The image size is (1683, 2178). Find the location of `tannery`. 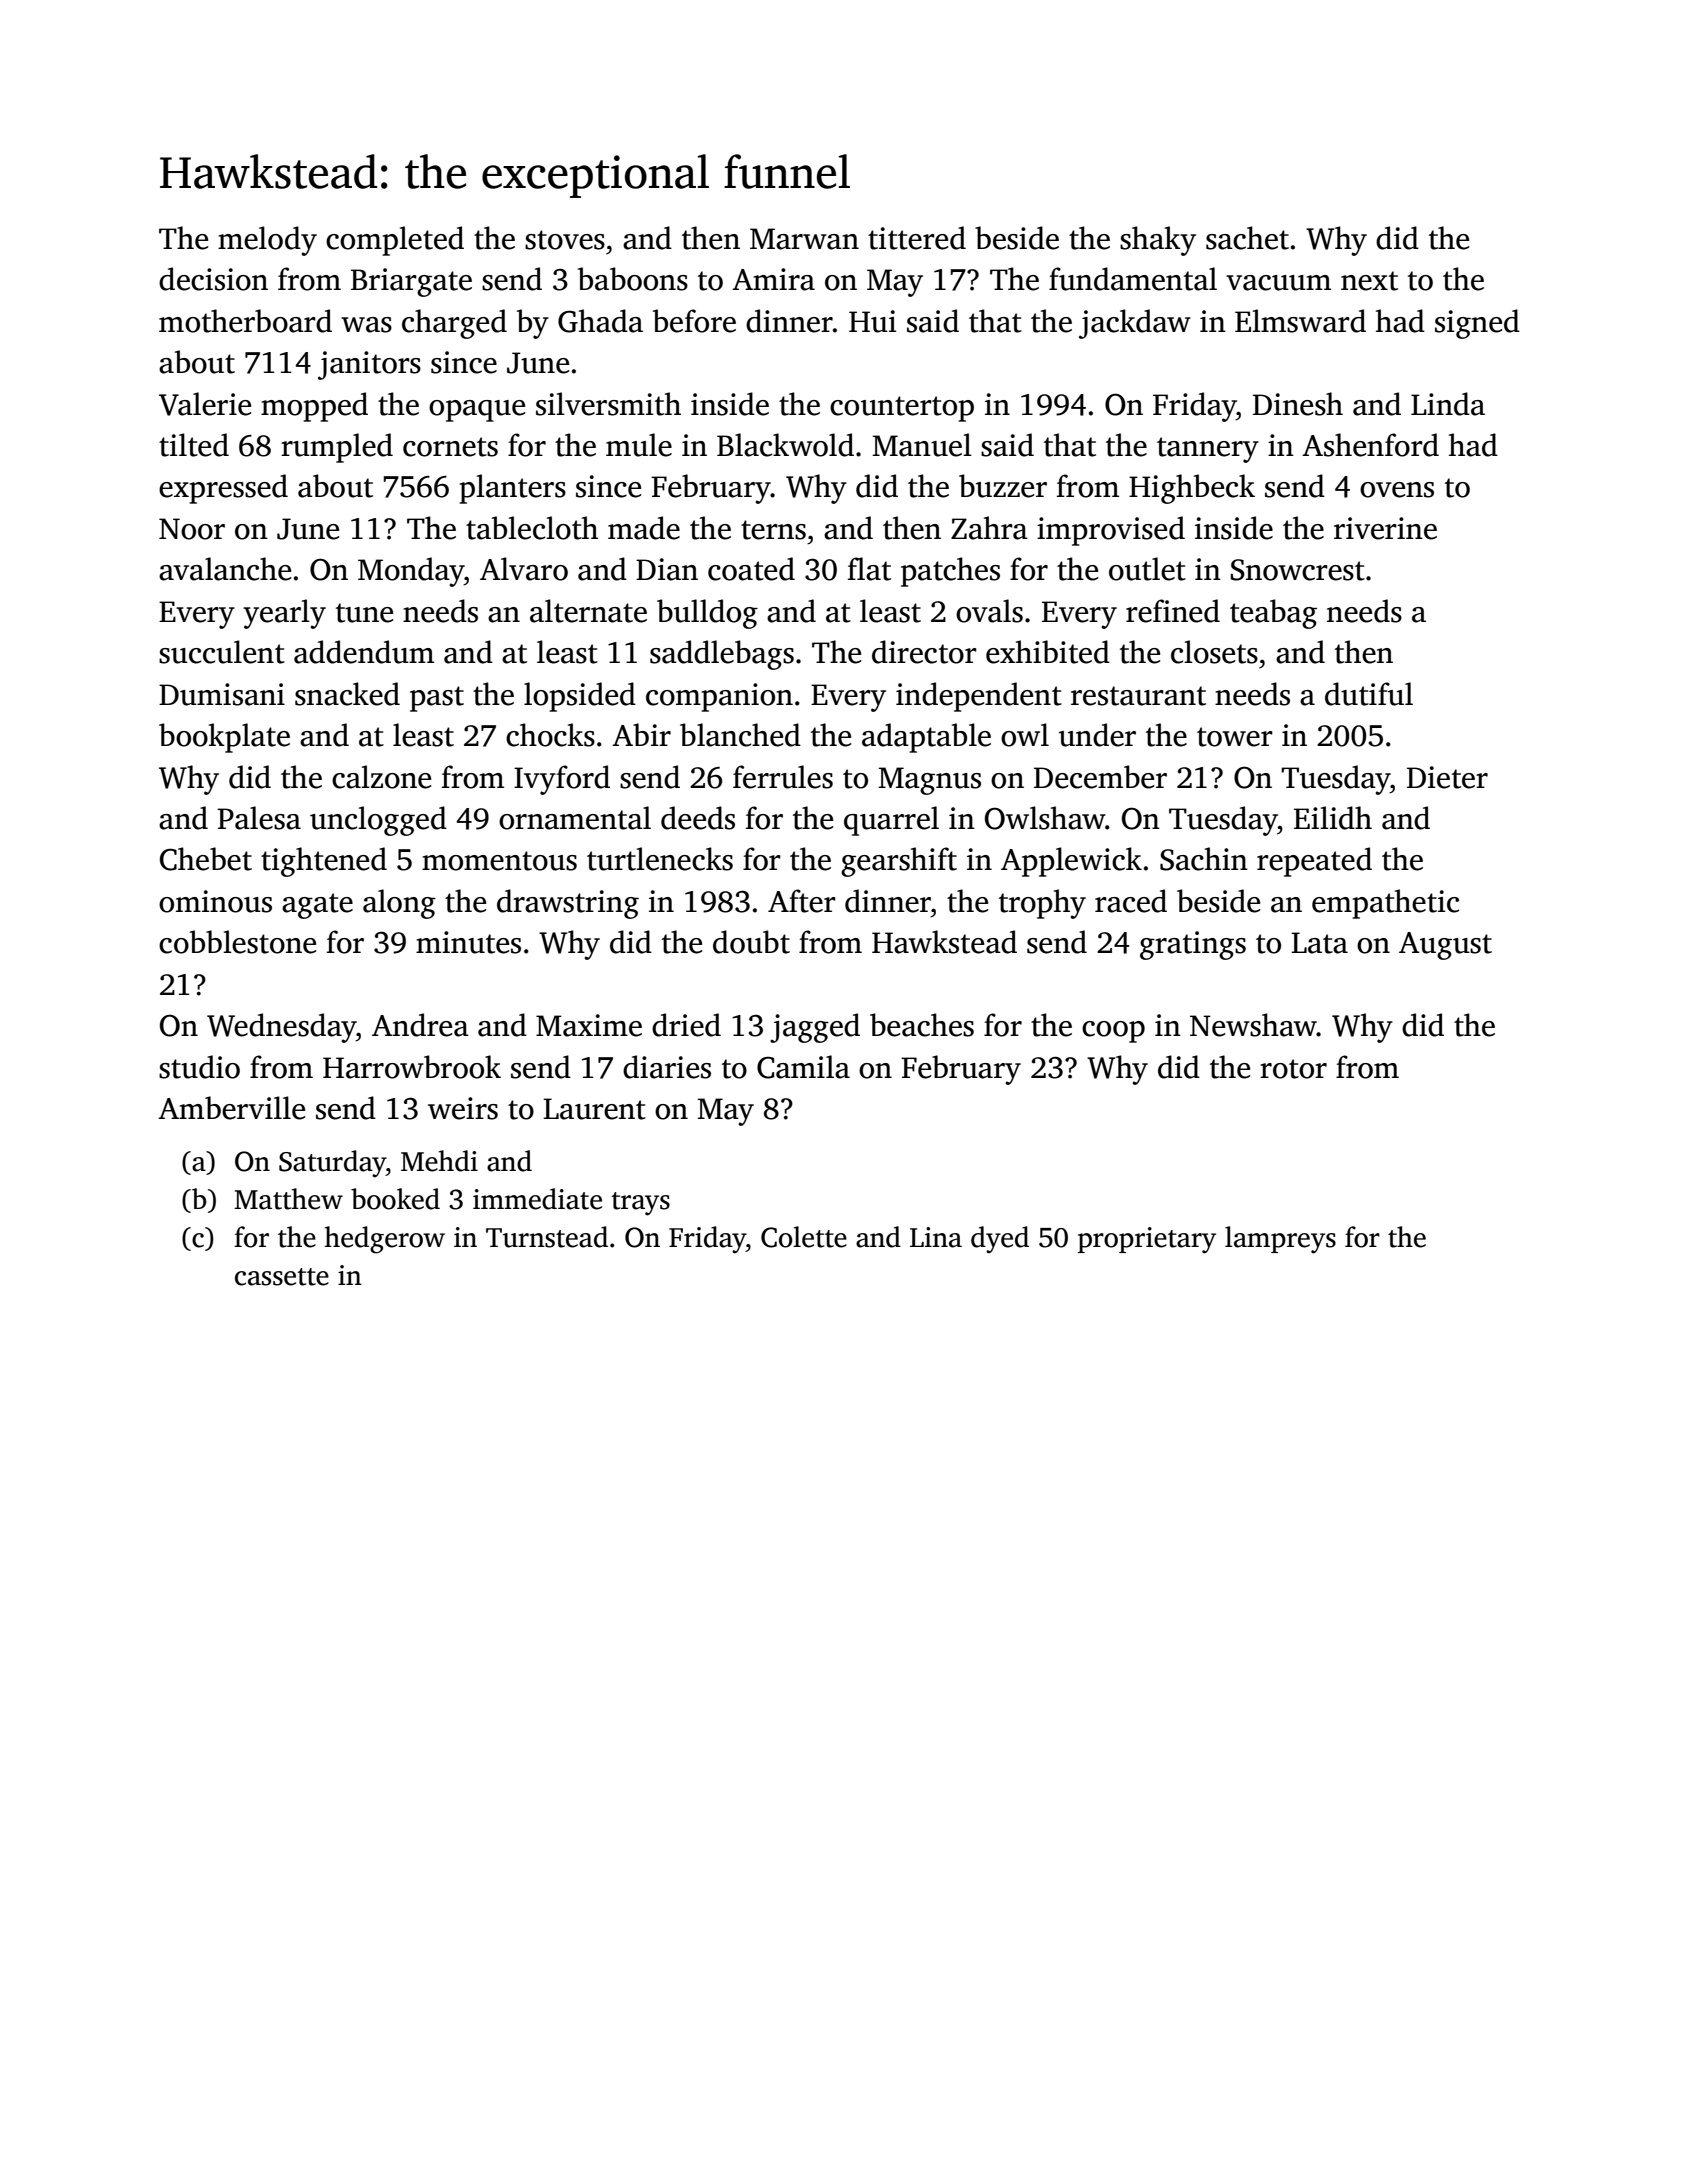

tannery is located at coordinates (1208, 450).
